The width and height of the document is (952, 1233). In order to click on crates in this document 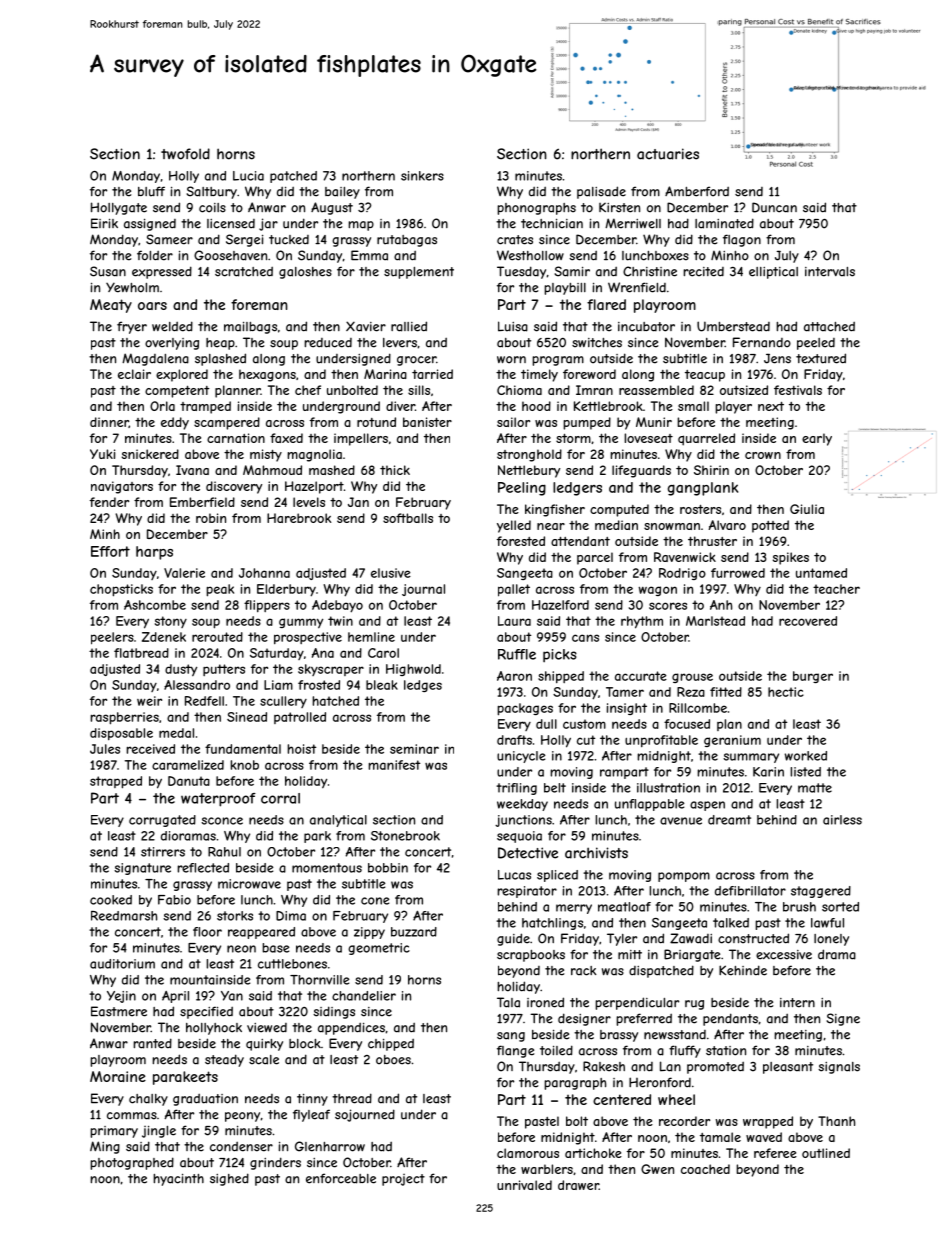, I will do `click(515, 240)`.
